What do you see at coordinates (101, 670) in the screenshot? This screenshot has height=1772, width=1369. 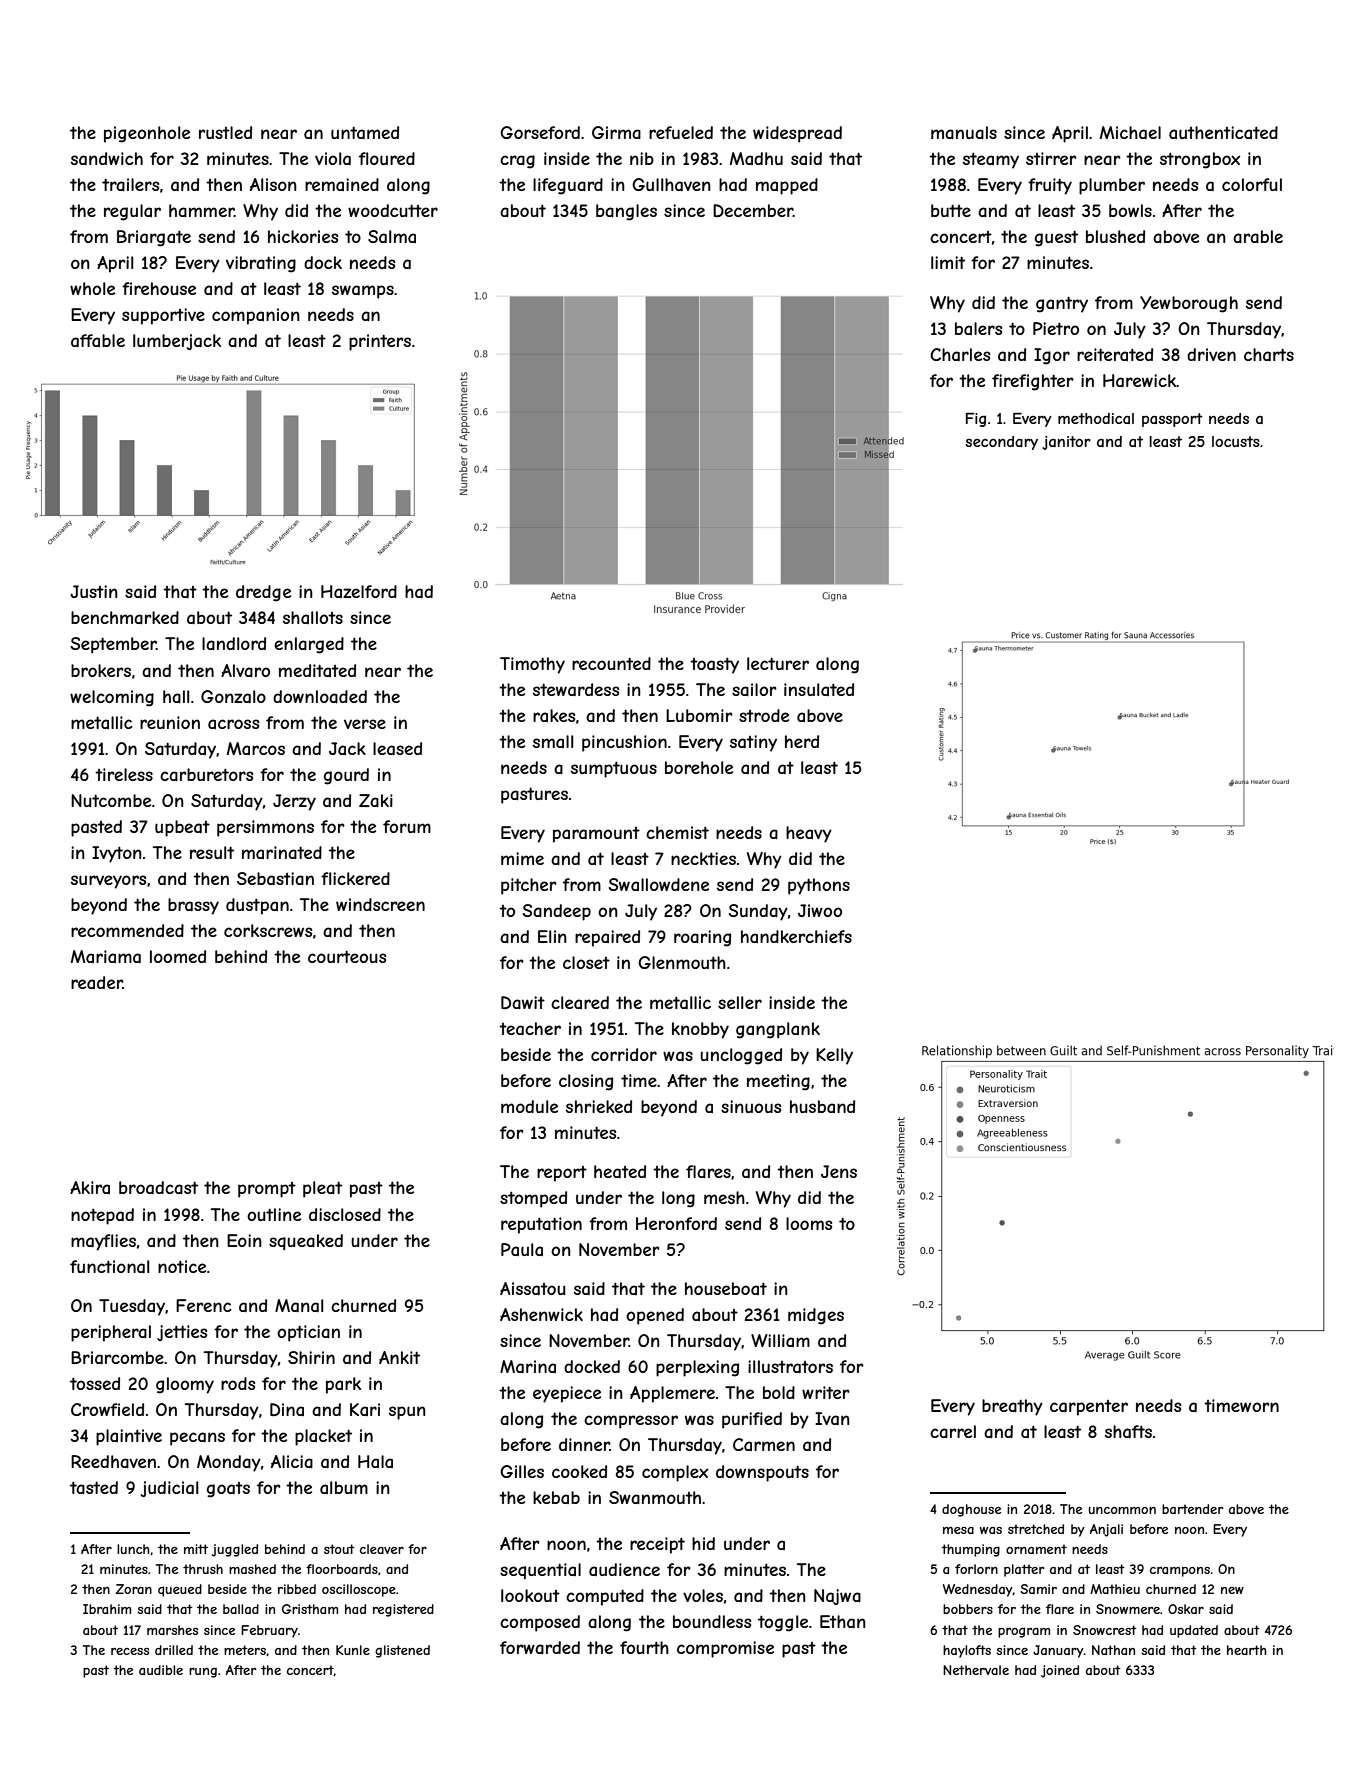 I see `brokers` at bounding box center [101, 670].
